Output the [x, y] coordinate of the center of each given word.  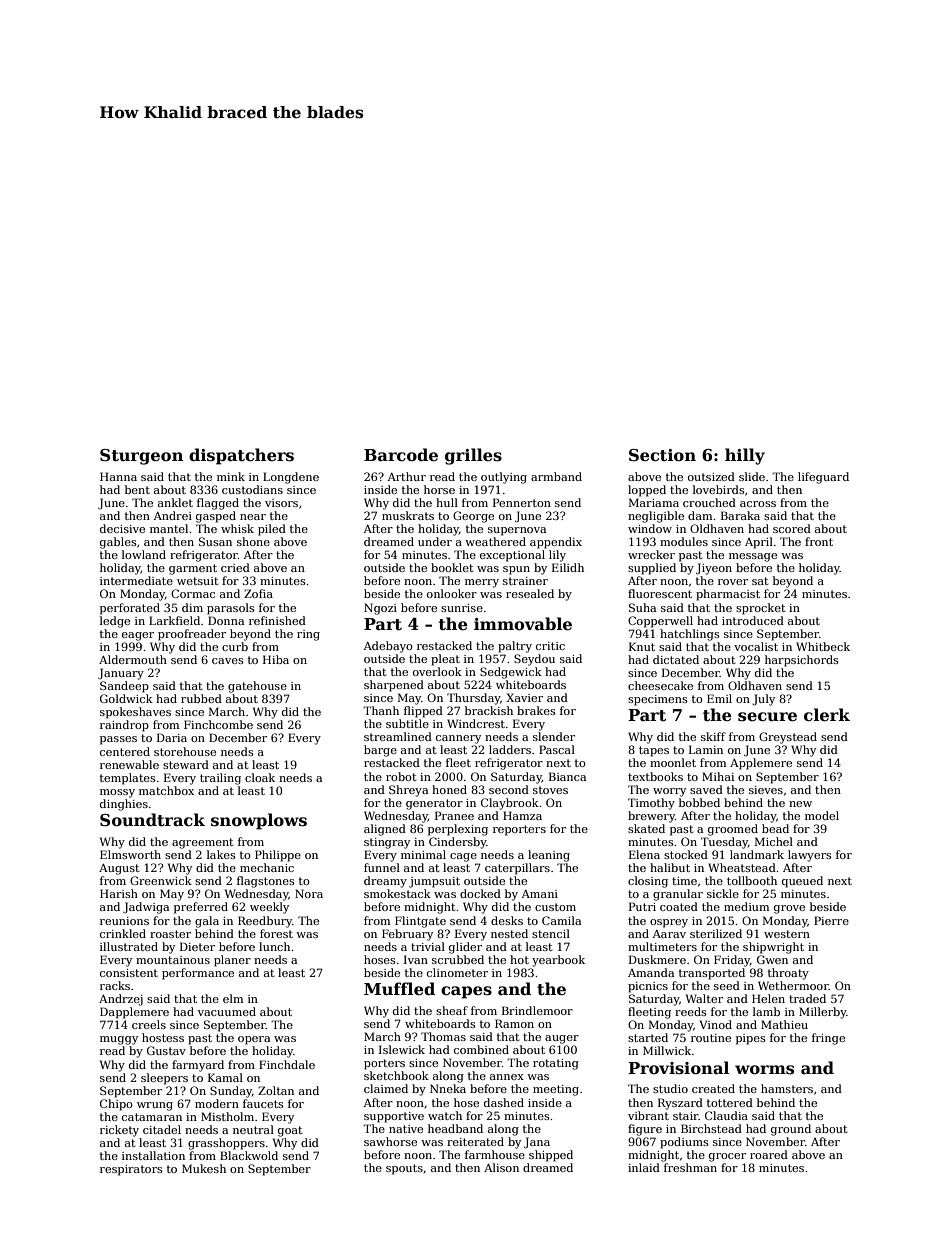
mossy [117, 793]
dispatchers [241, 456]
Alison [501, 1167]
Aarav [669, 934]
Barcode [401, 455]
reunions [124, 921]
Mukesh [204, 1168]
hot [519, 959]
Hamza [522, 815]
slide [752, 476]
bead [775, 828]
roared [769, 1154]
